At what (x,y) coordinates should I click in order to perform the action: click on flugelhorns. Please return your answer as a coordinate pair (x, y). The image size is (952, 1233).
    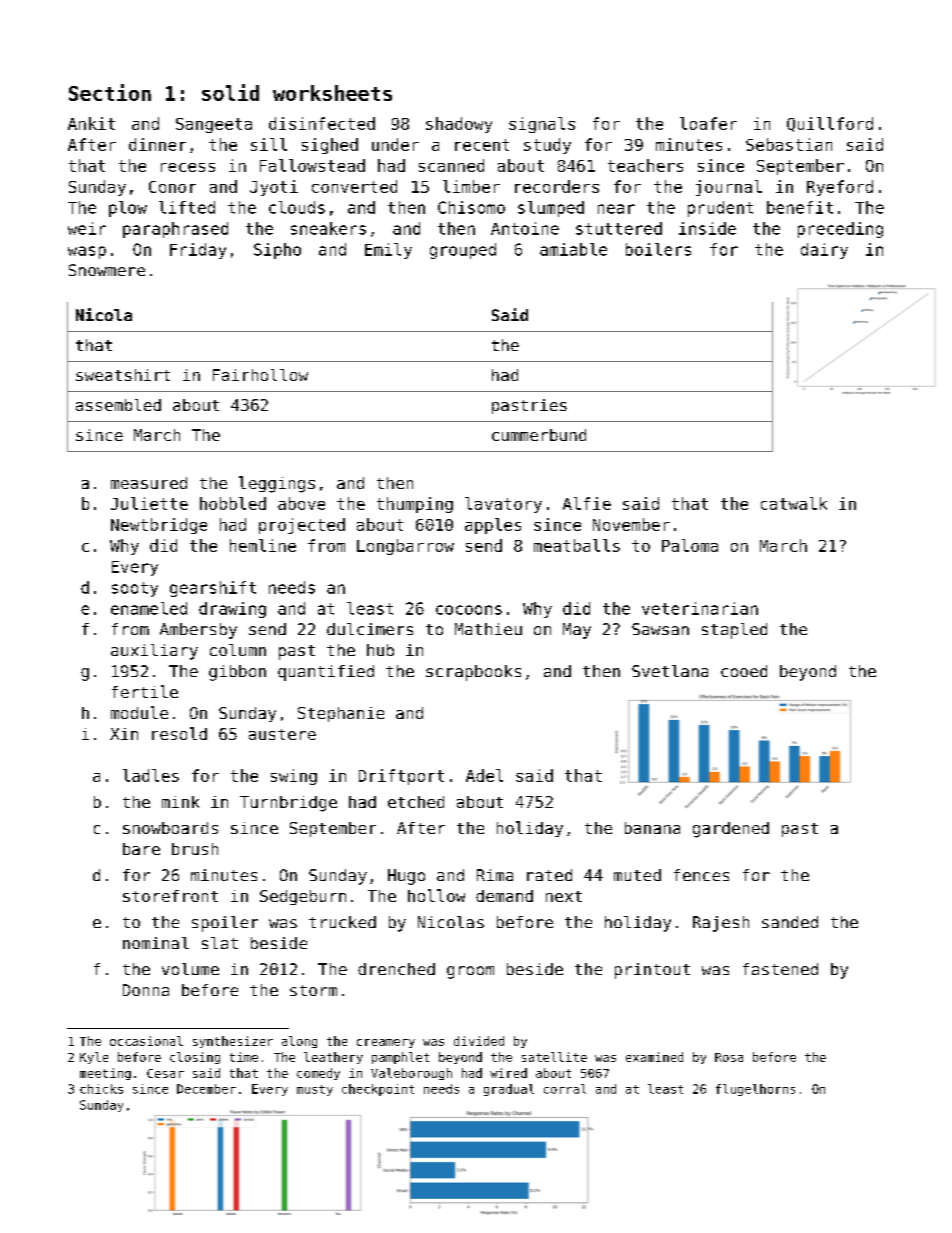
    Looking at the image, I should click on (755, 1090).
